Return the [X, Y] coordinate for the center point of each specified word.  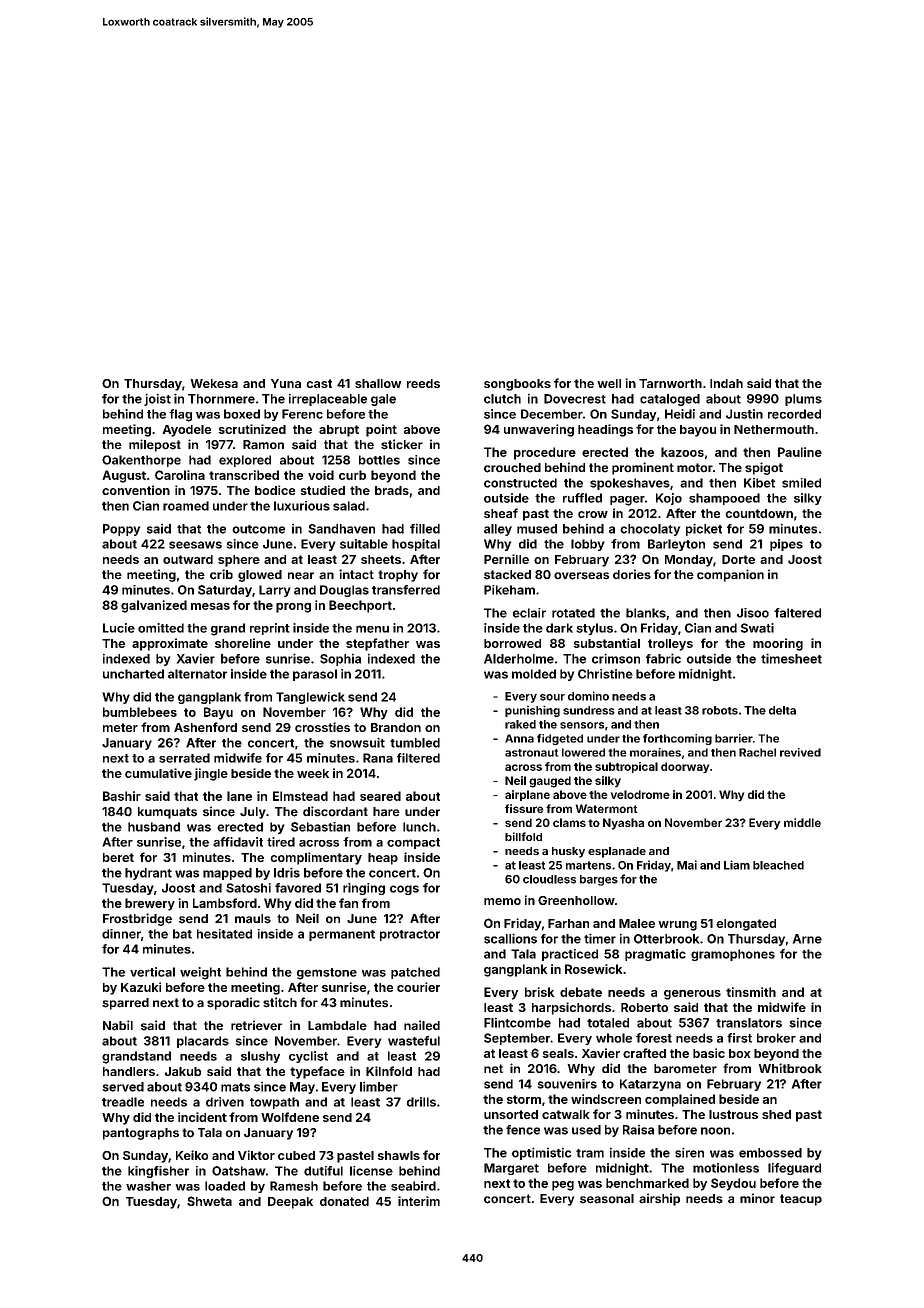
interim [419, 1201]
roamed [186, 506]
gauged [550, 782]
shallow [378, 383]
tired [281, 842]
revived [800, 752]
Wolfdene [290, 1117]
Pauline [800, 452]
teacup [801, 1200]
